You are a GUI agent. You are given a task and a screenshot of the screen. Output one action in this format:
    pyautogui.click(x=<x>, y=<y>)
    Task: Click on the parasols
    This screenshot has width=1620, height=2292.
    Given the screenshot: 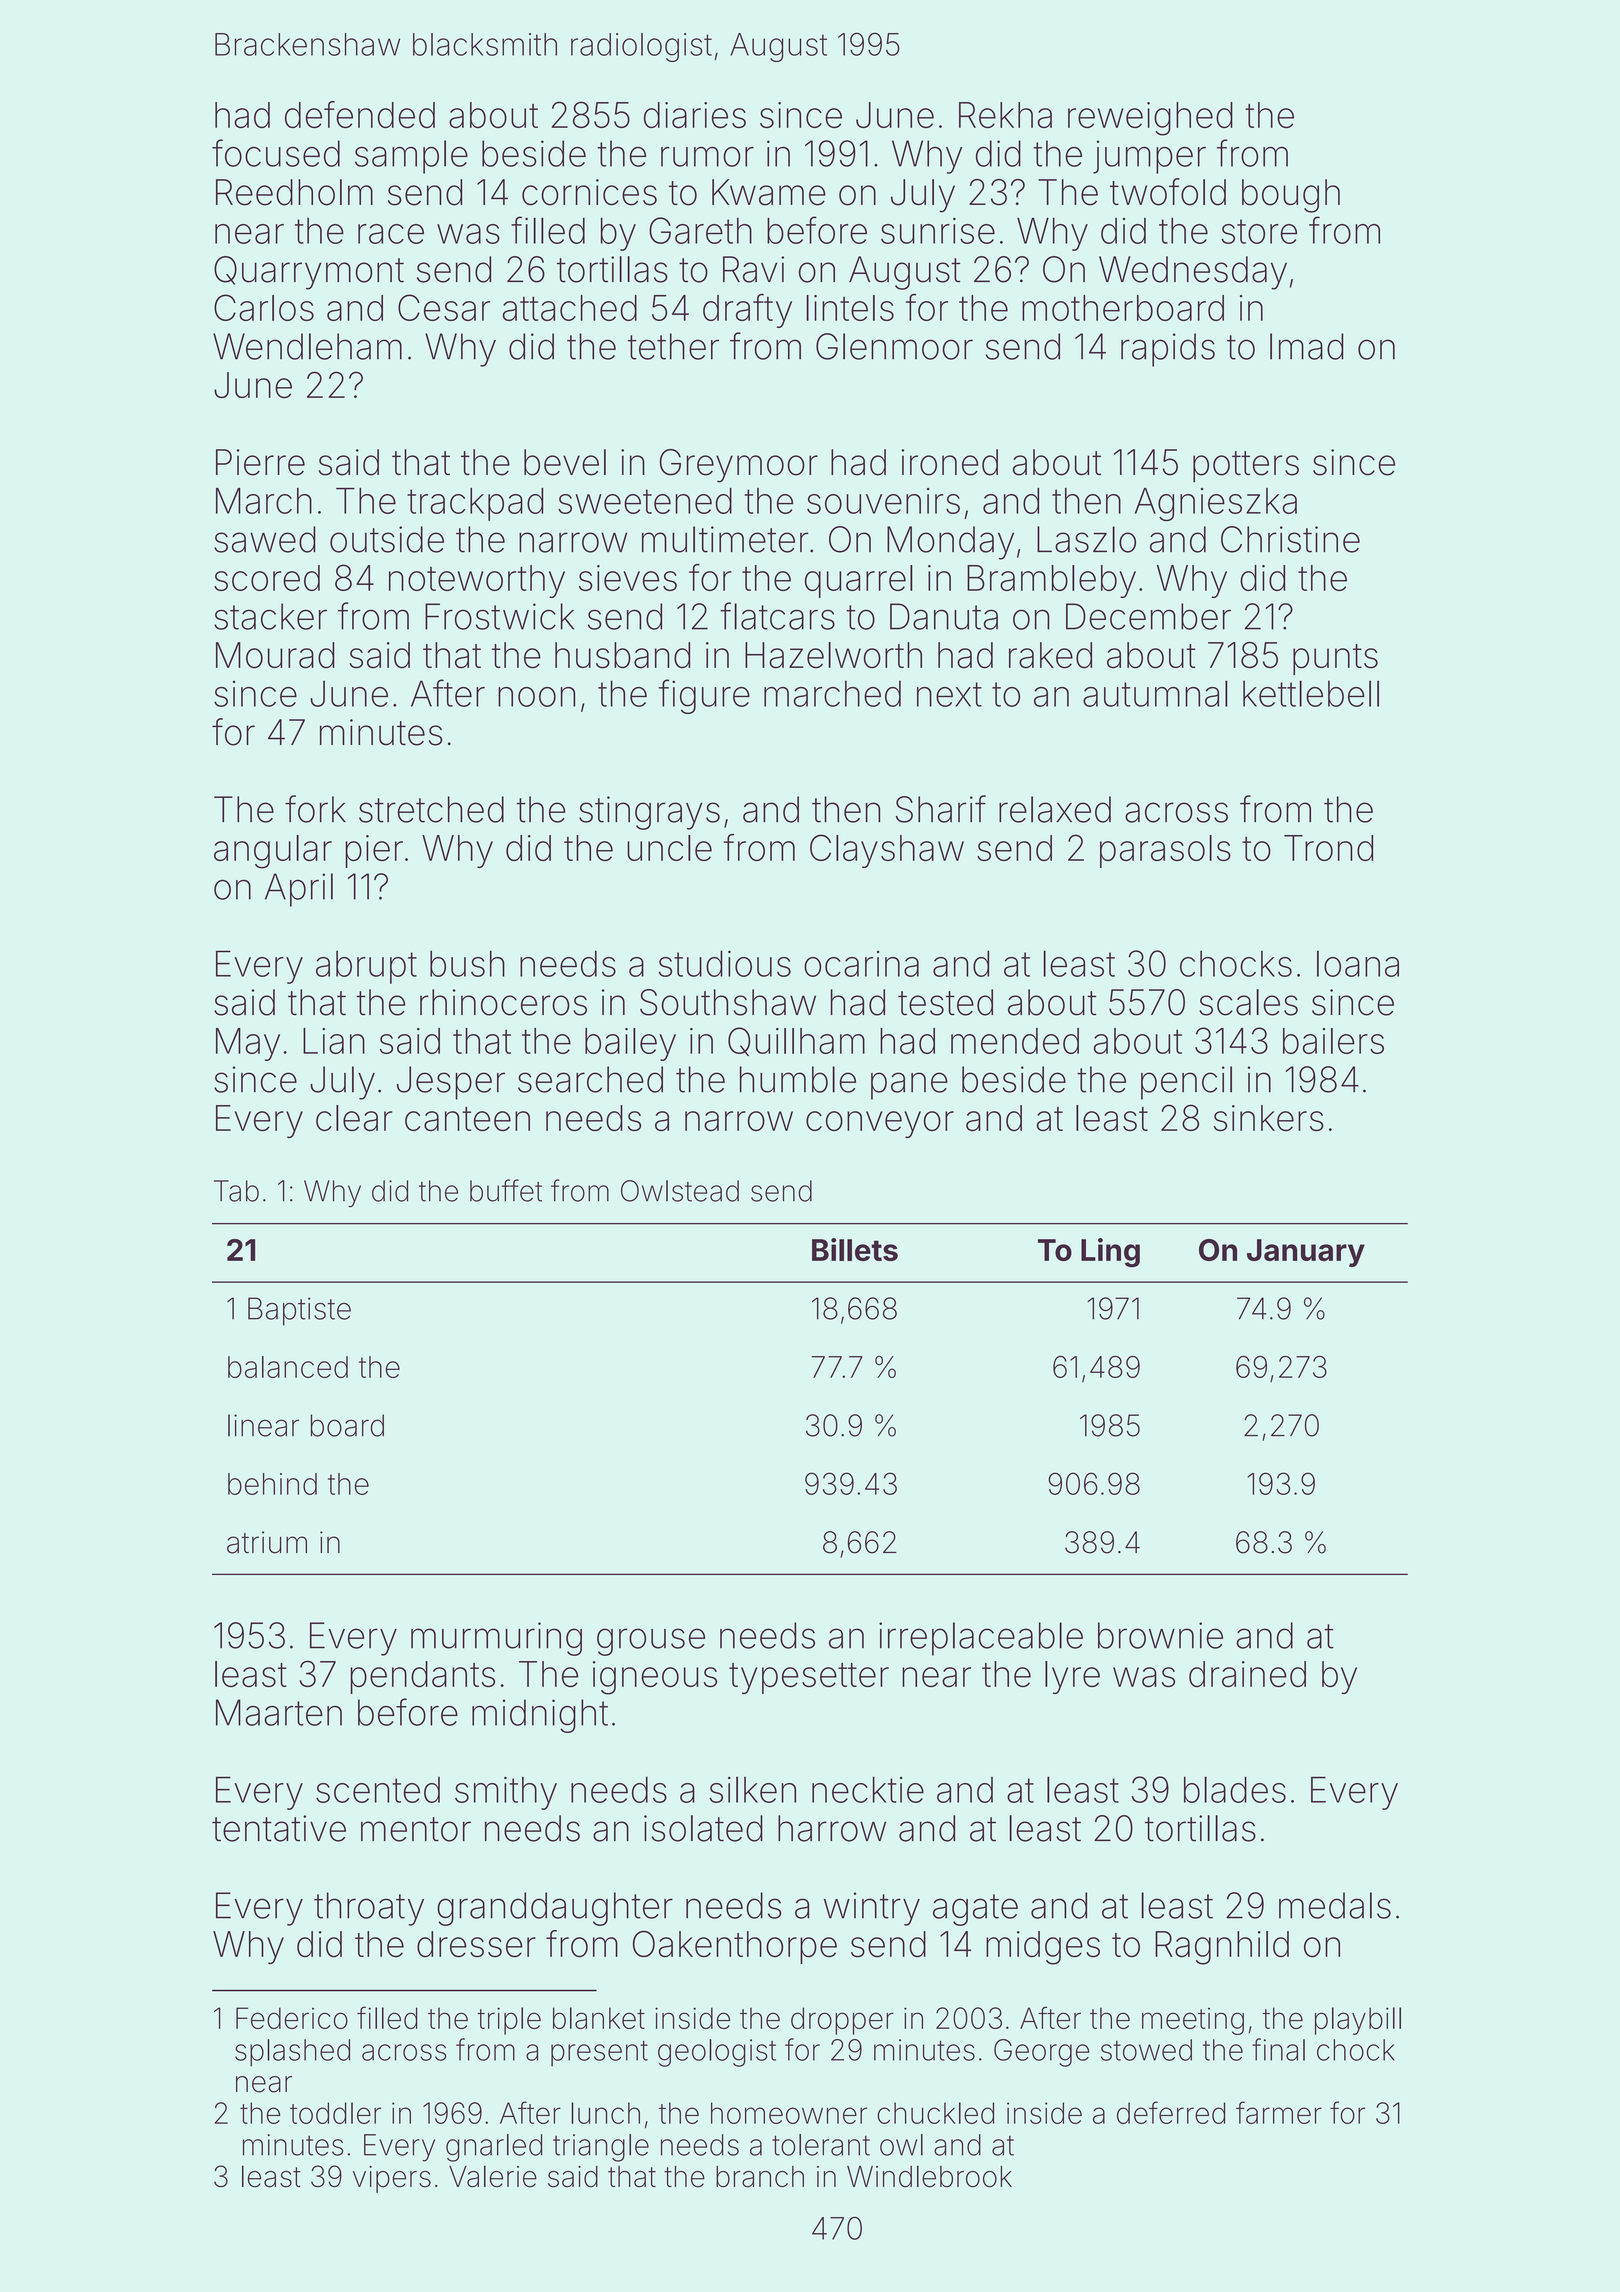 What is the action you would take?
    pyautogui.click(x=1165, y=851)
